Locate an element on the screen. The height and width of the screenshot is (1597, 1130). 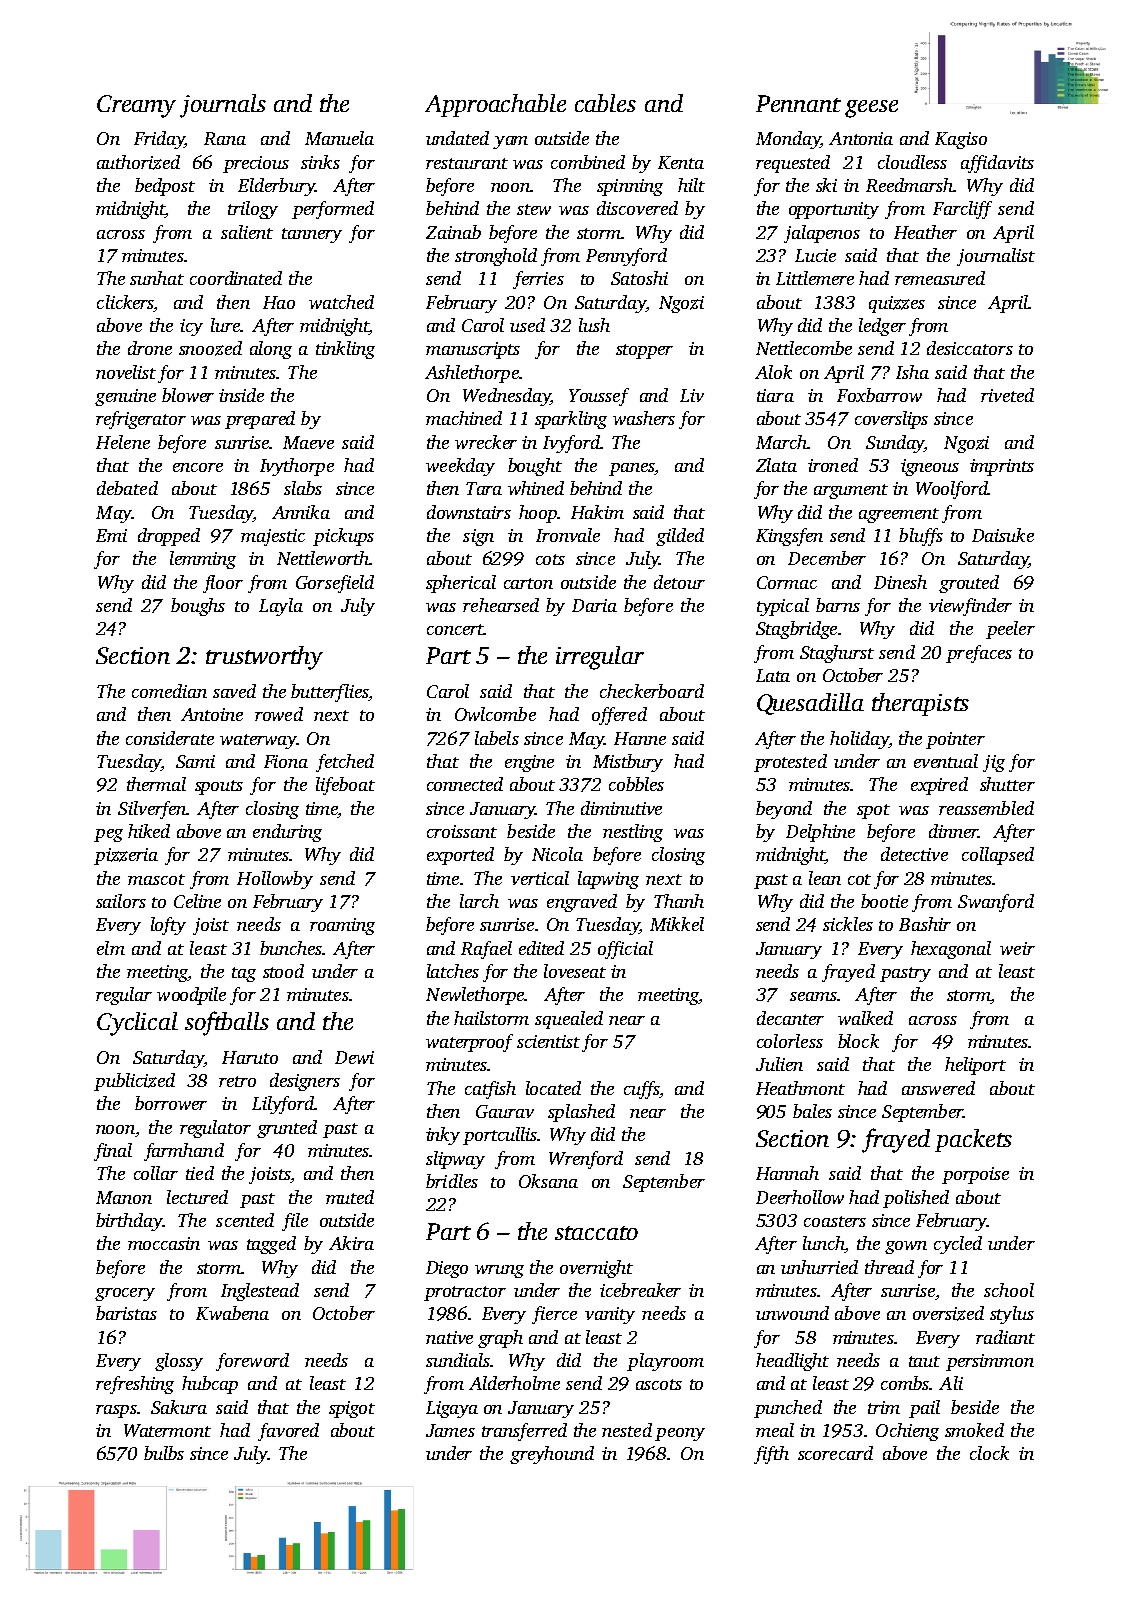
Pennant is located at coordinates (798, 103).
